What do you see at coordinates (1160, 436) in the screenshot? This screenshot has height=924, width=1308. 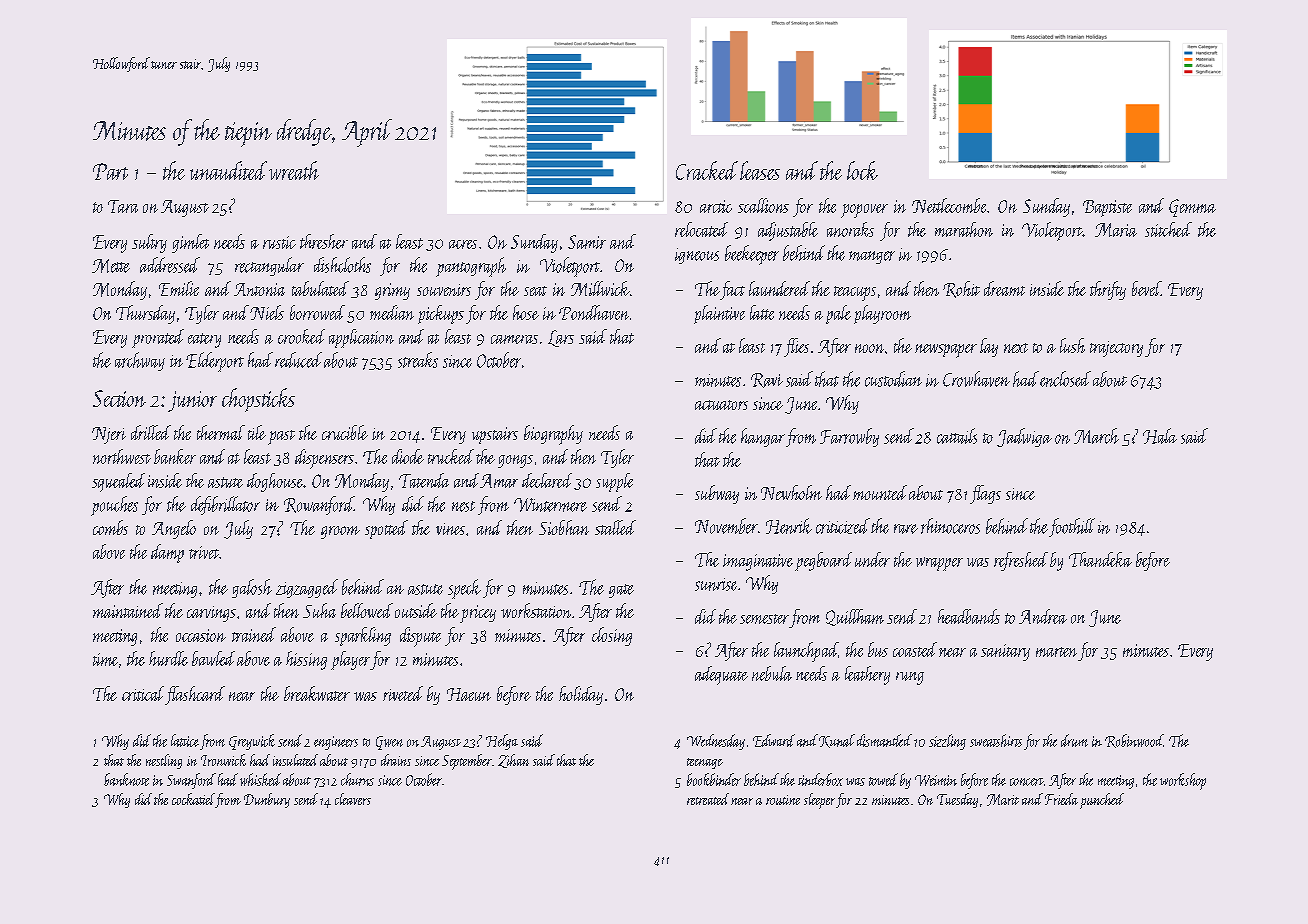 I see `Hala` at bounding box center [1160, 436].
